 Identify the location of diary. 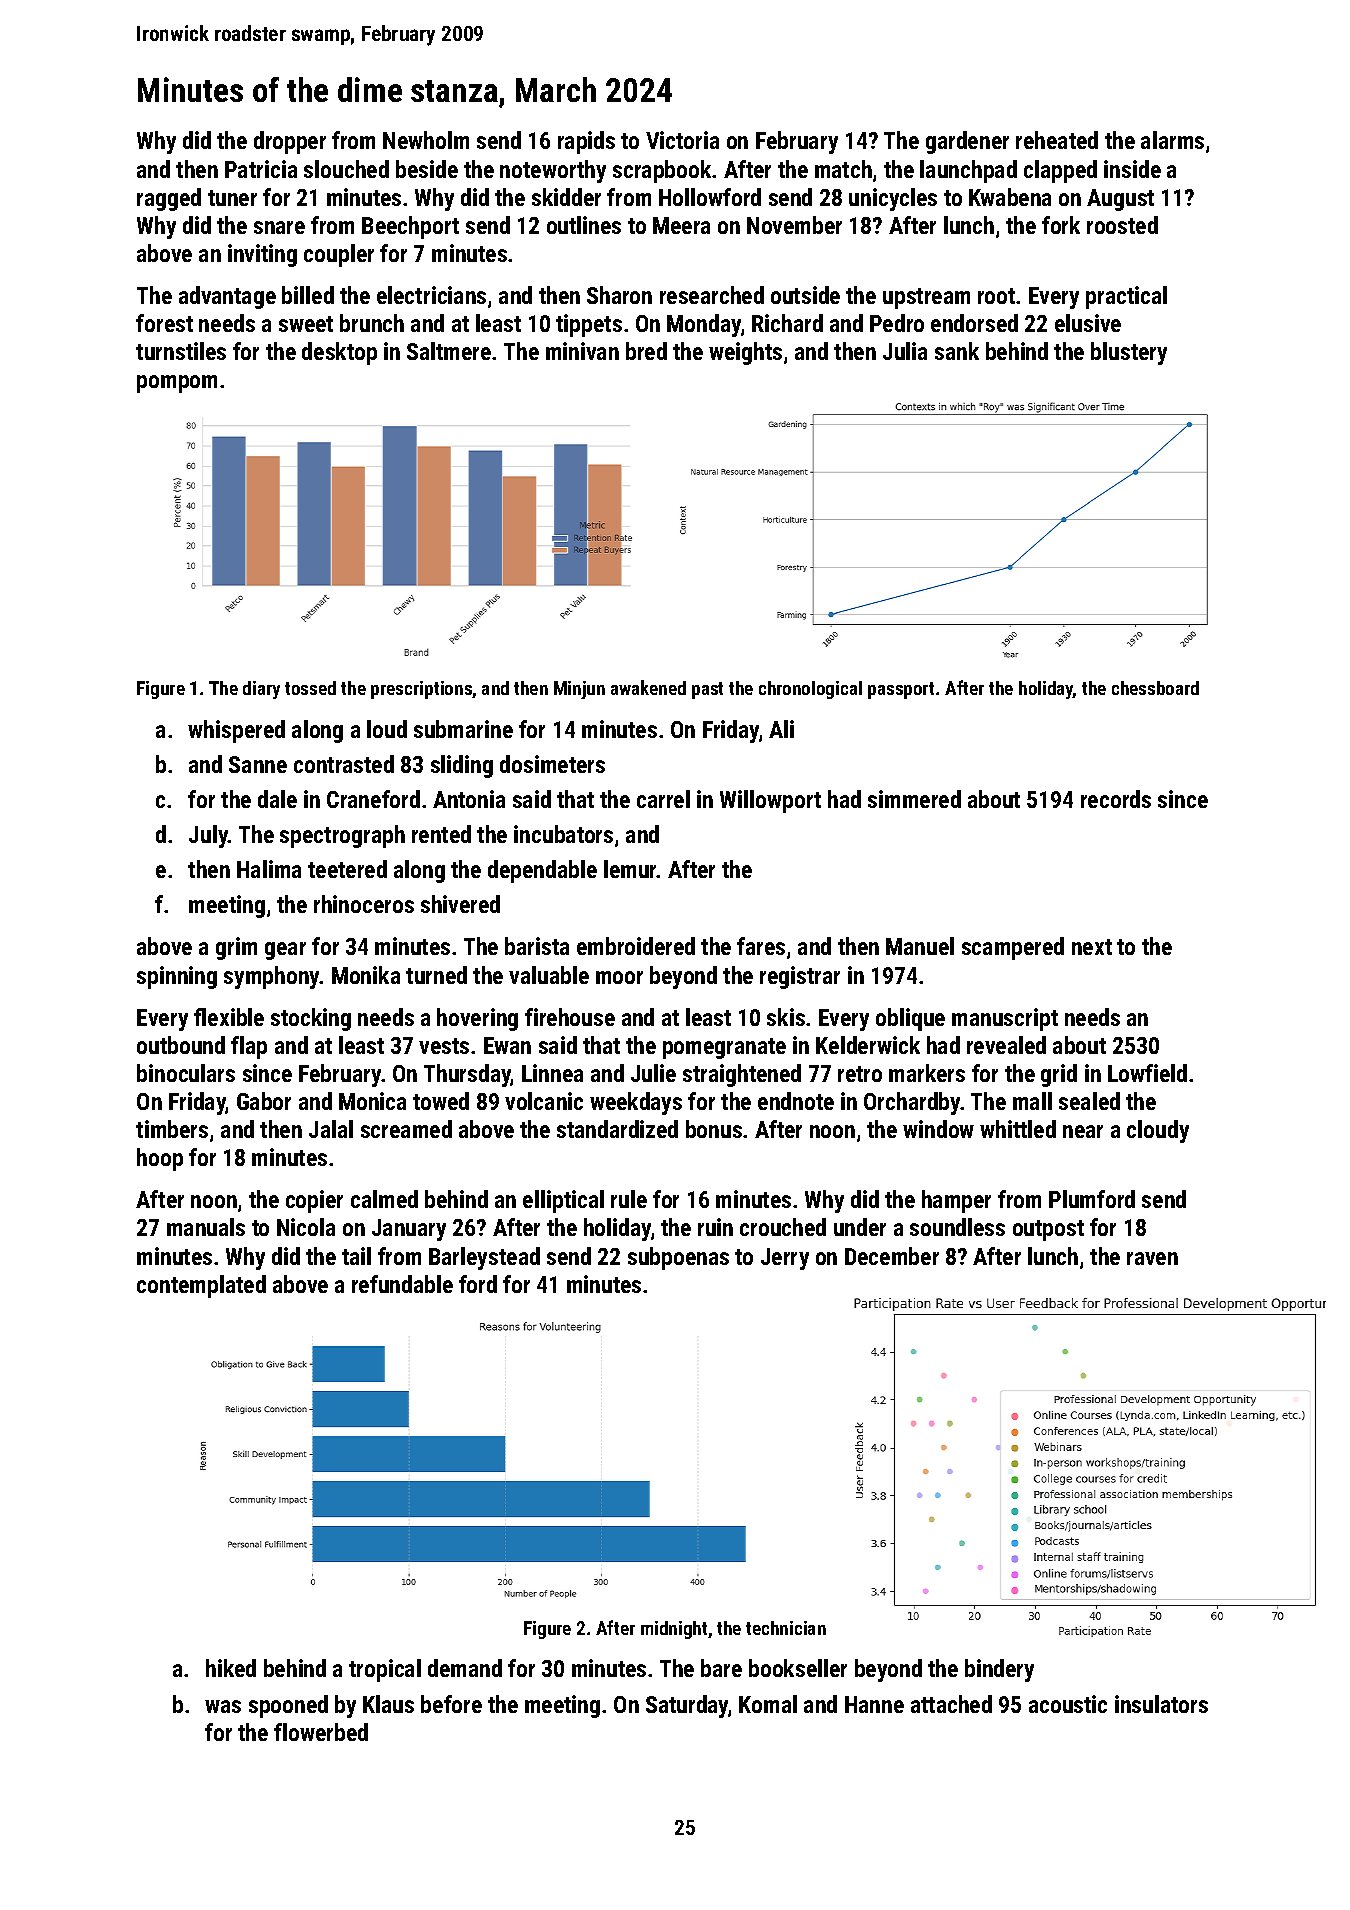
(261, 690).
